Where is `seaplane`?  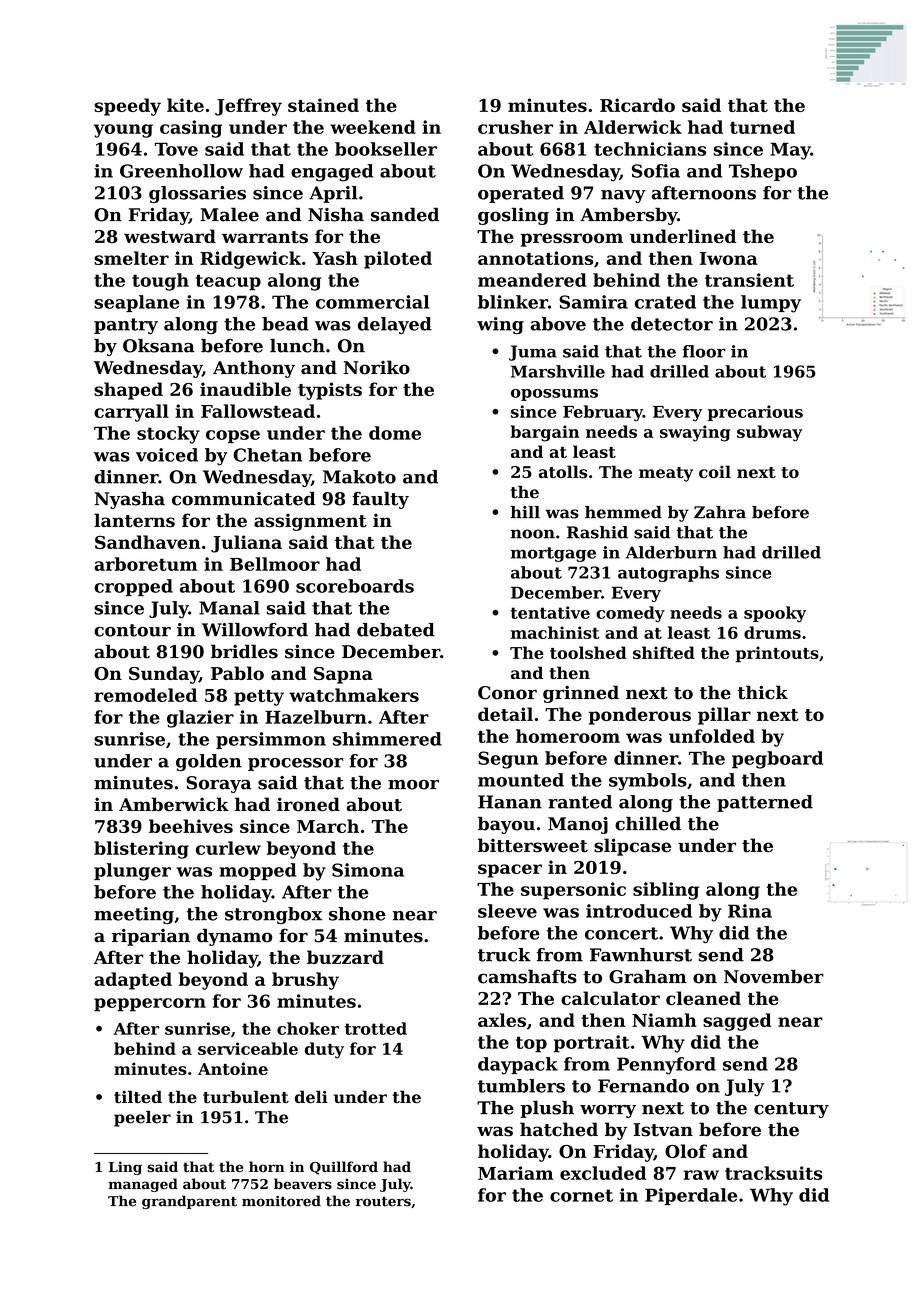 seaplane is located at coordinates (137, 303).
